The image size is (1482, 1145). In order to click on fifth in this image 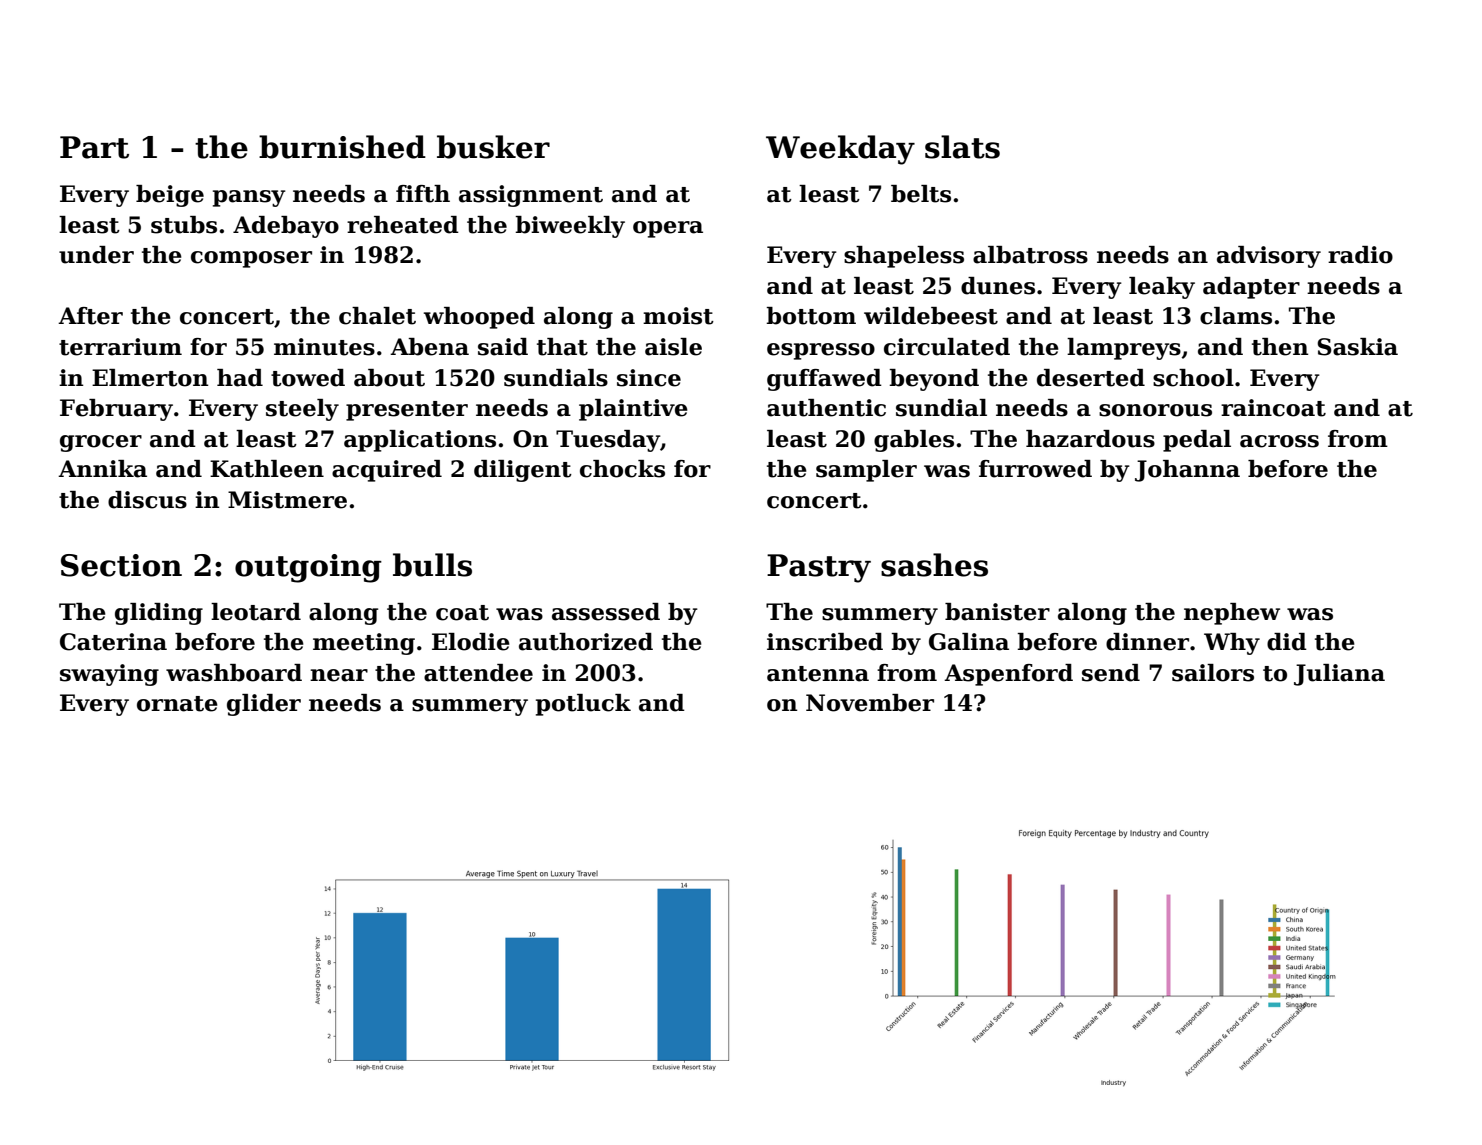, I will do `click(423, 194)`.
